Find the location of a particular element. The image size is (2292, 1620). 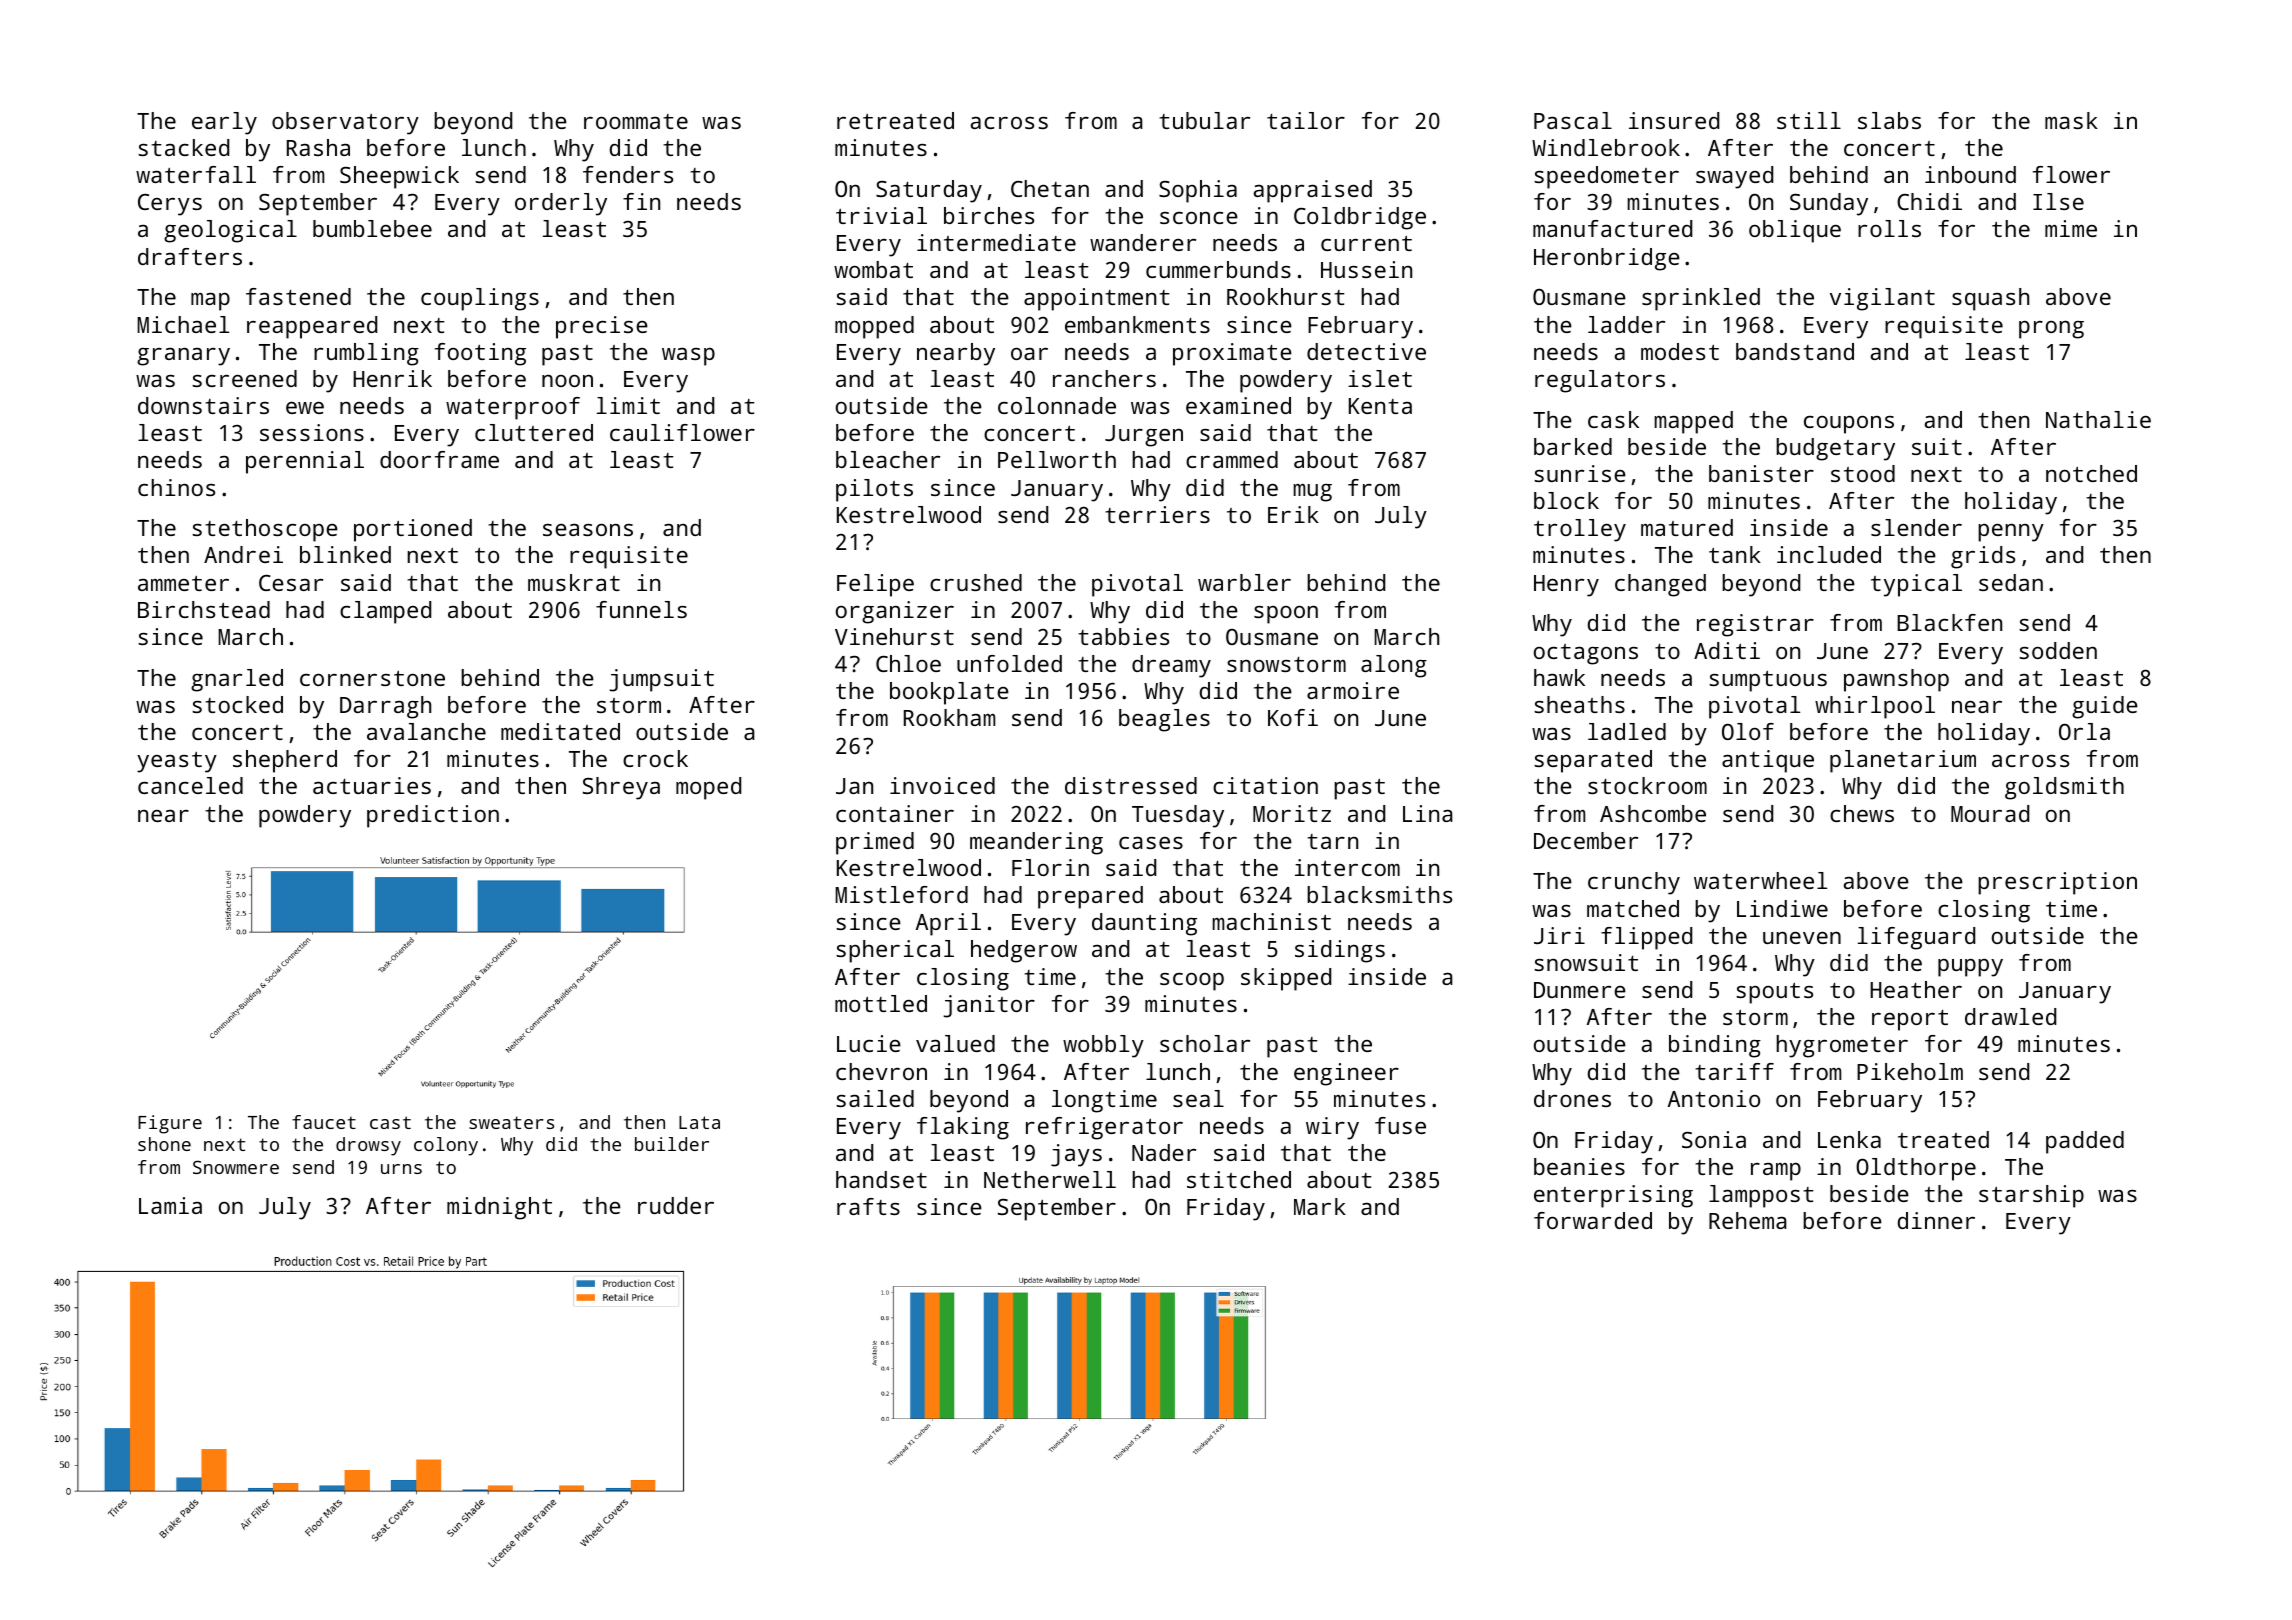

crushed is located at coordinates (976, 582).
